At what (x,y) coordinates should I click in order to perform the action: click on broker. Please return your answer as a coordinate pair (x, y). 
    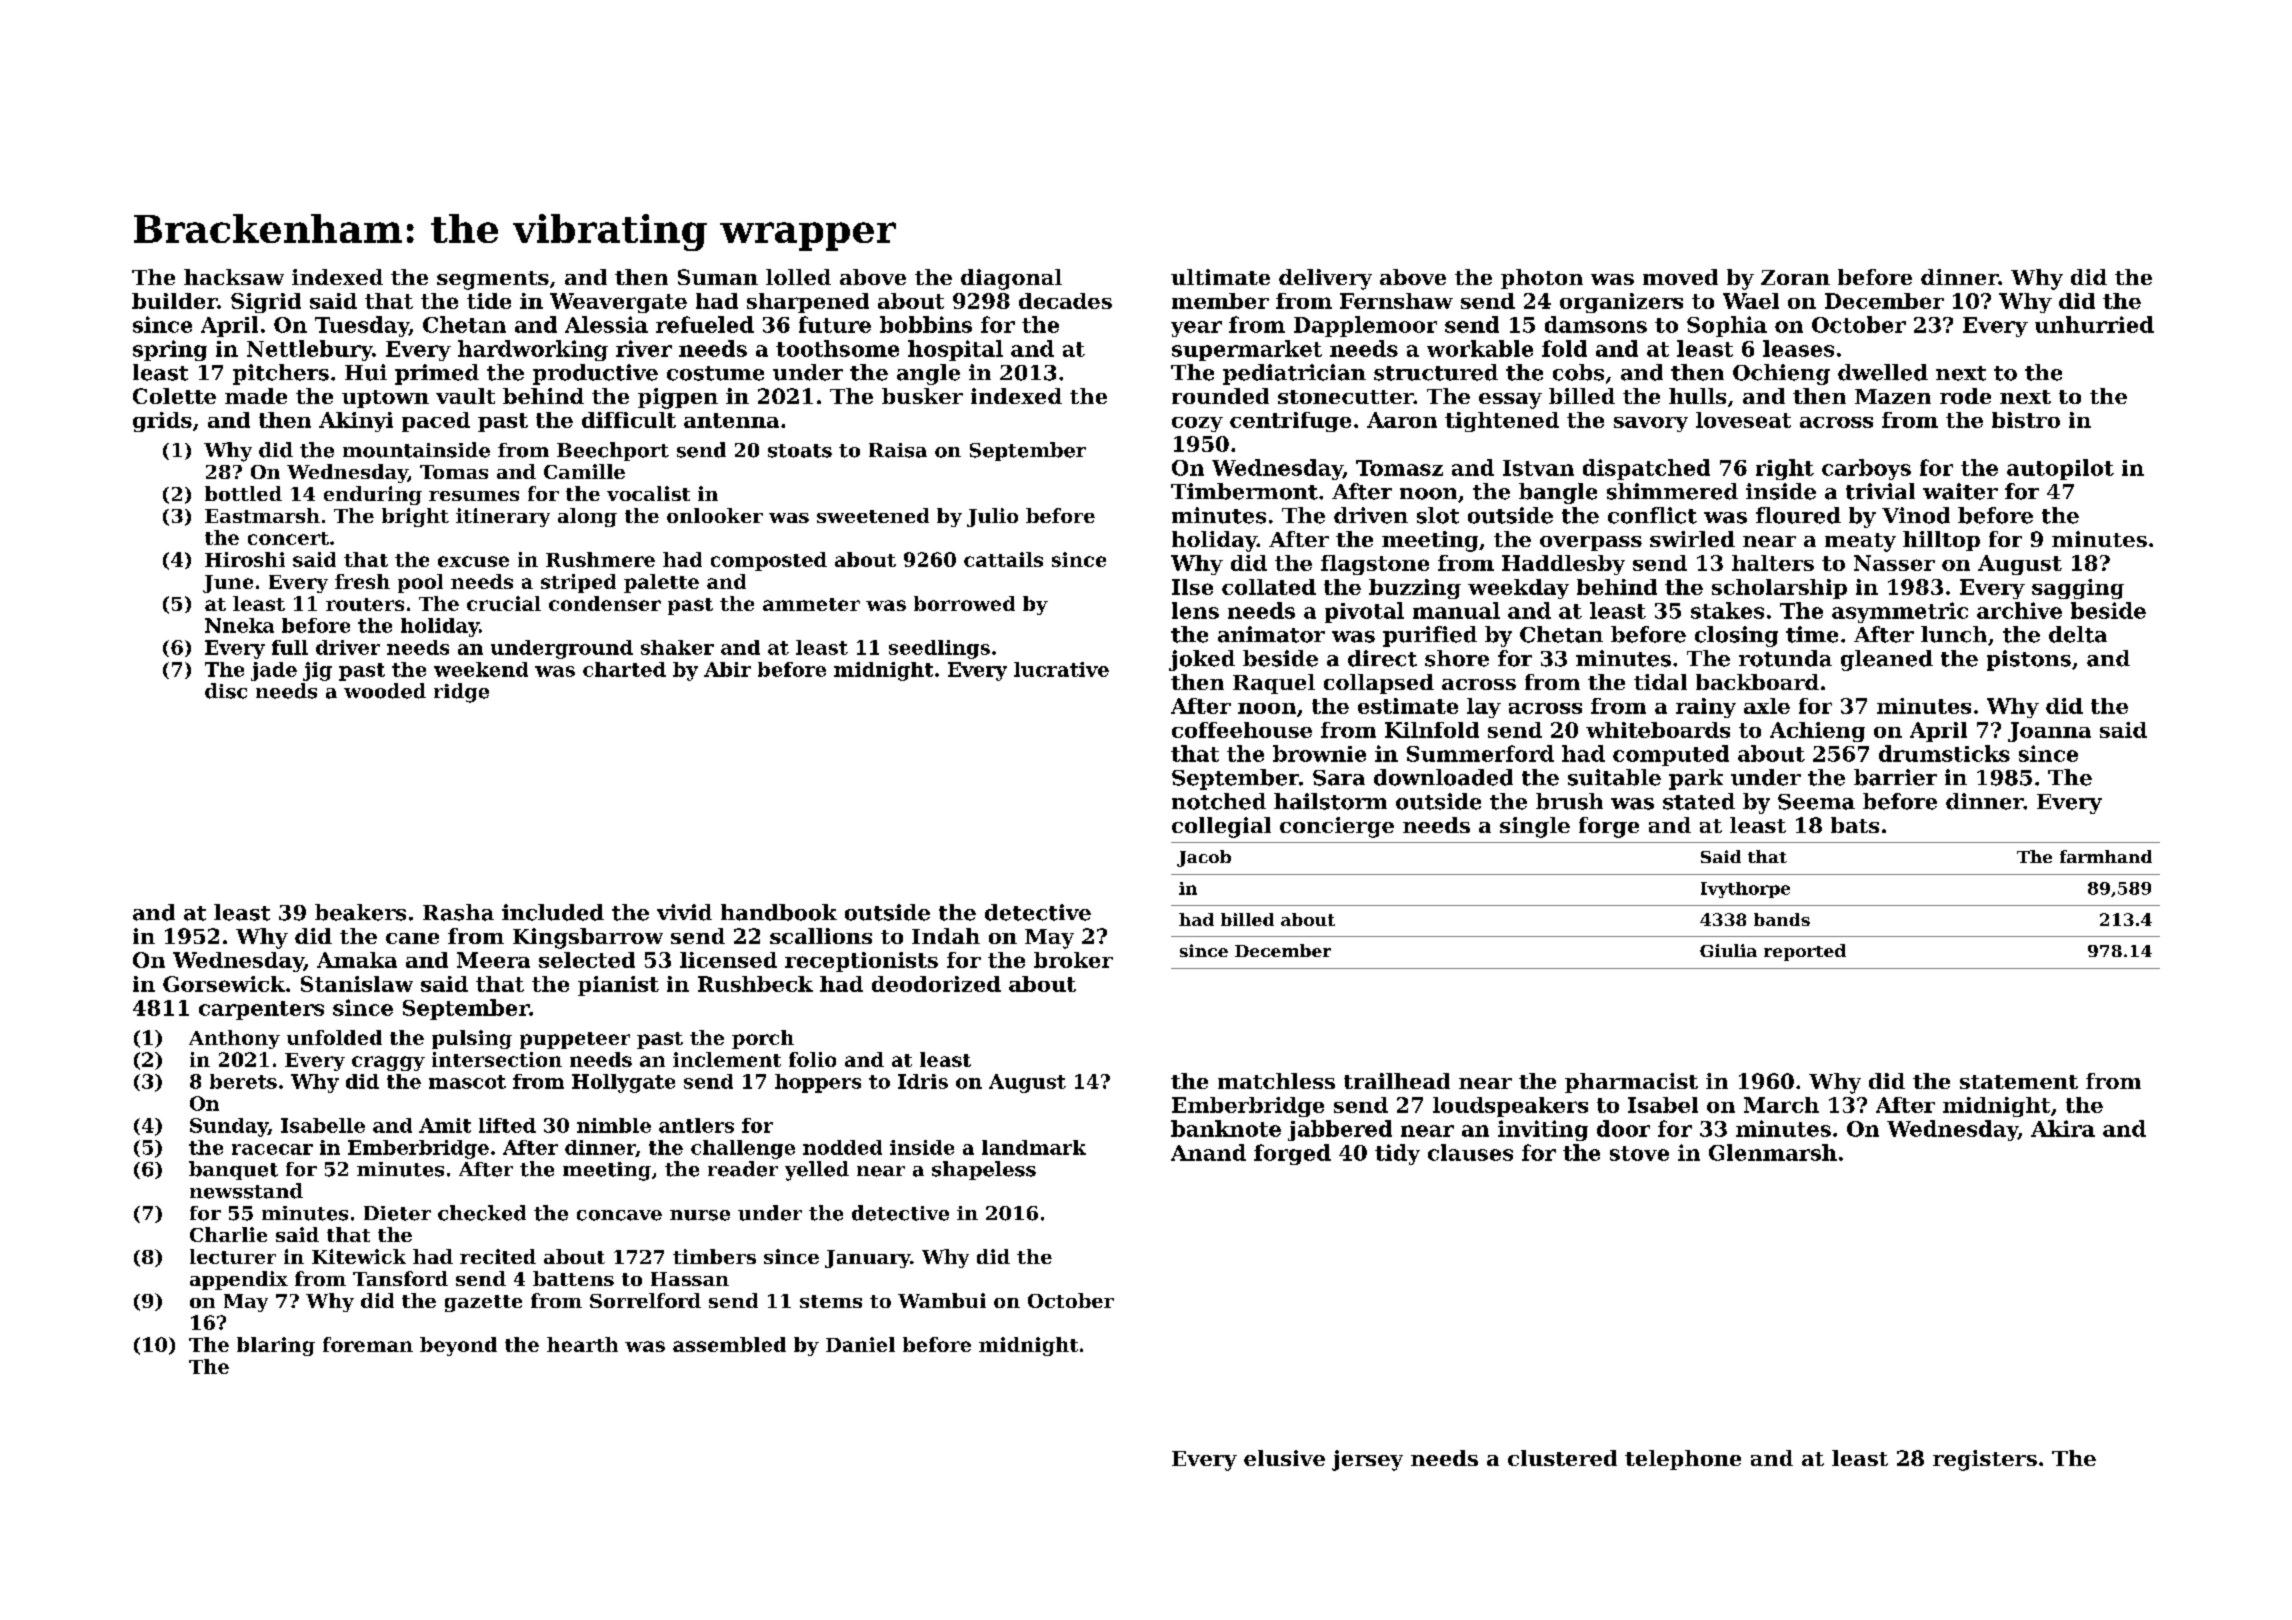
    Looking at the image, I should click on (1073, 960).
